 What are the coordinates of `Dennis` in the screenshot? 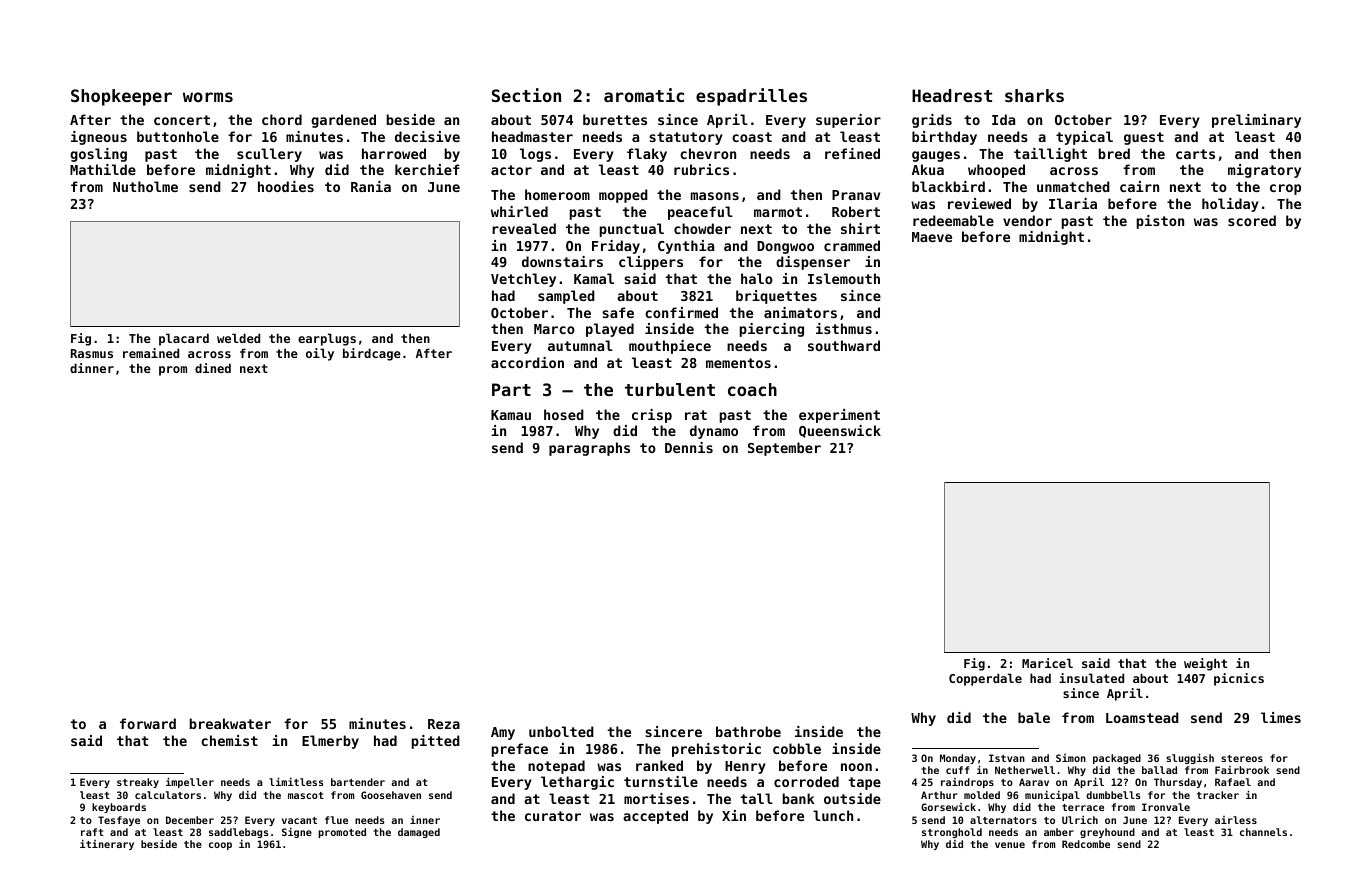 It's located at (689, 447).
